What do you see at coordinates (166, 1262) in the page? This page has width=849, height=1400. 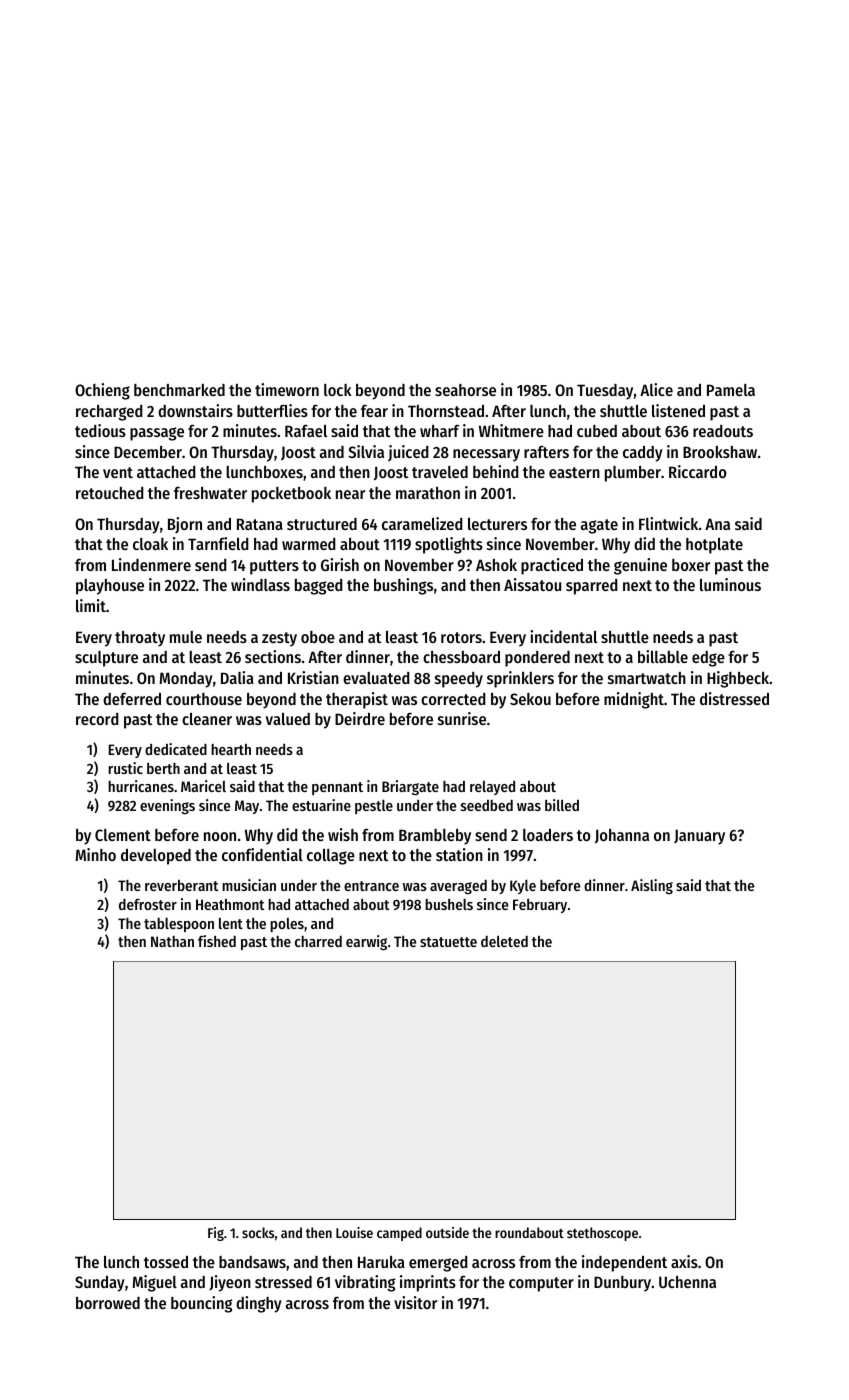 I see `tossed` at bounding box center [166, 1262].
